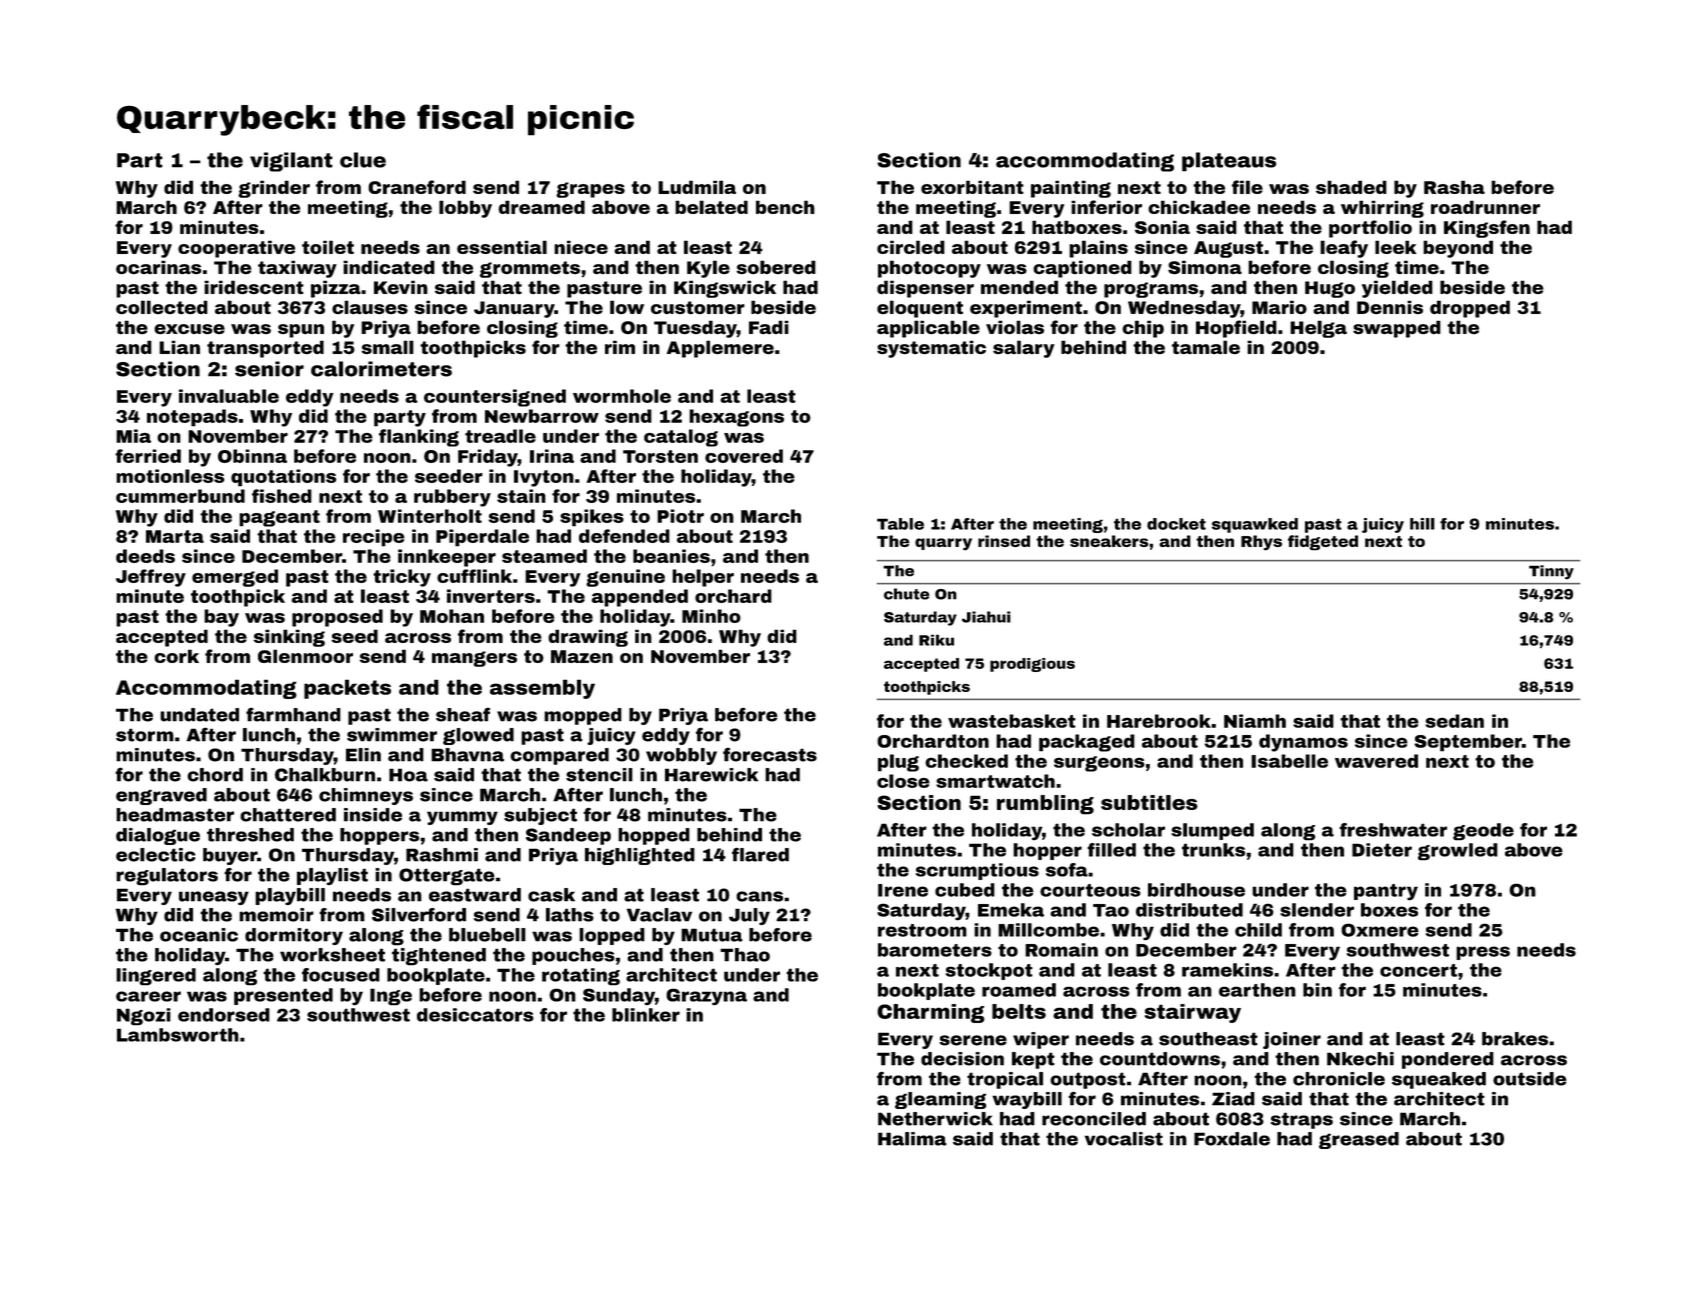 The height and width of the screenshot is (1310, 1696). I want to click on desiccators, so click(475, 1015).
